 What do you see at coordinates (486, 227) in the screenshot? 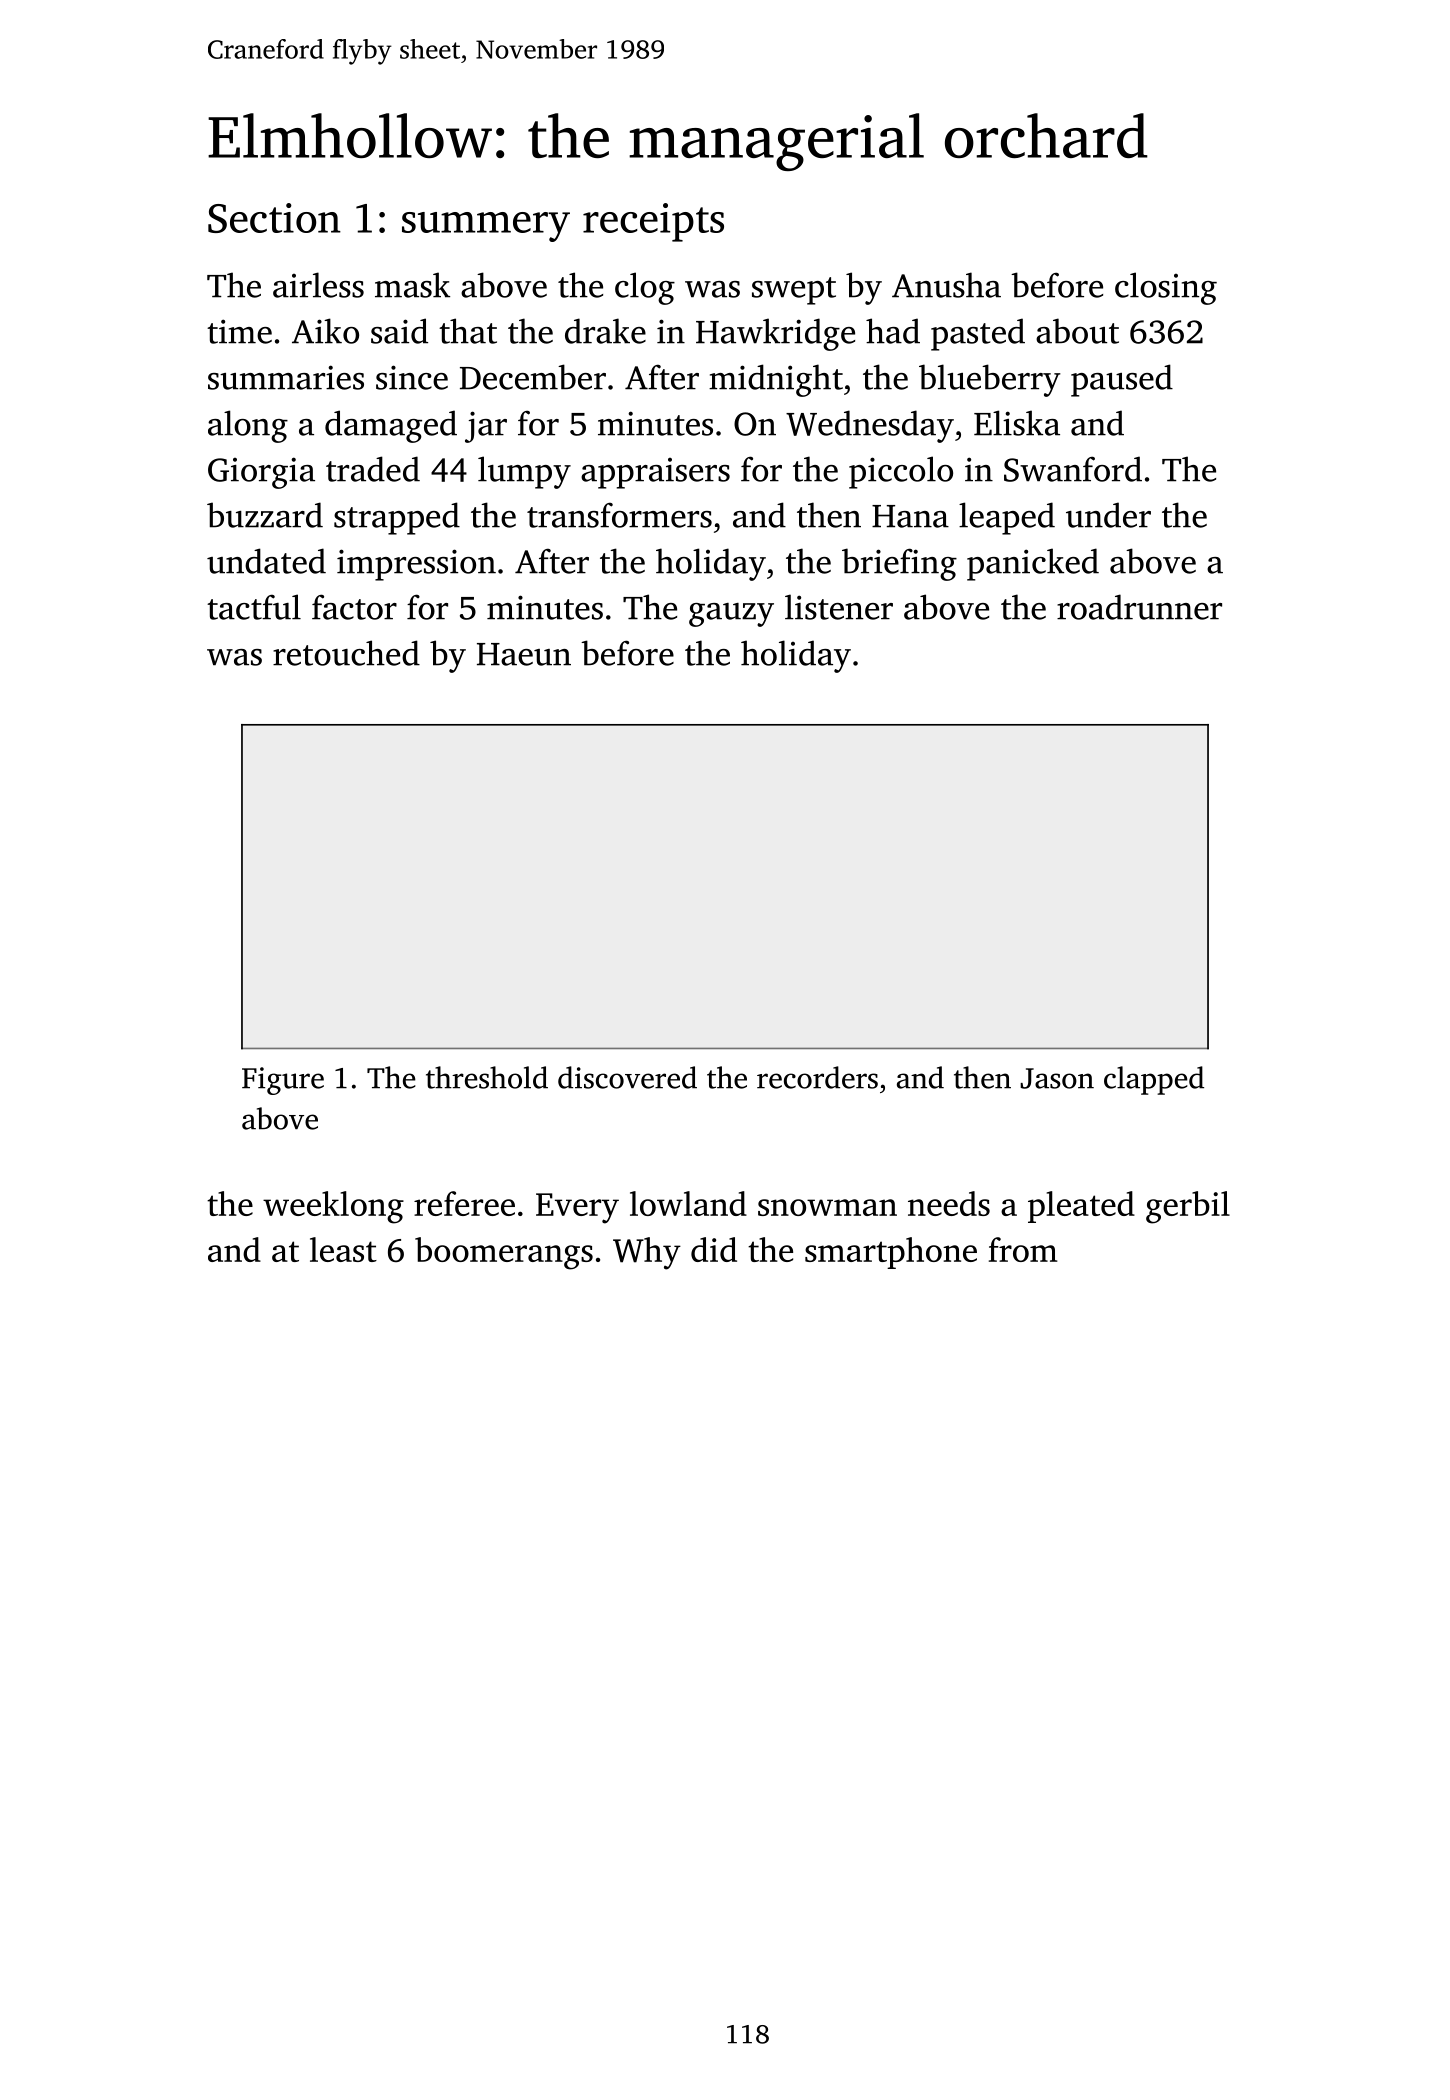
I see `summery` at bounding box center [486, 227].
